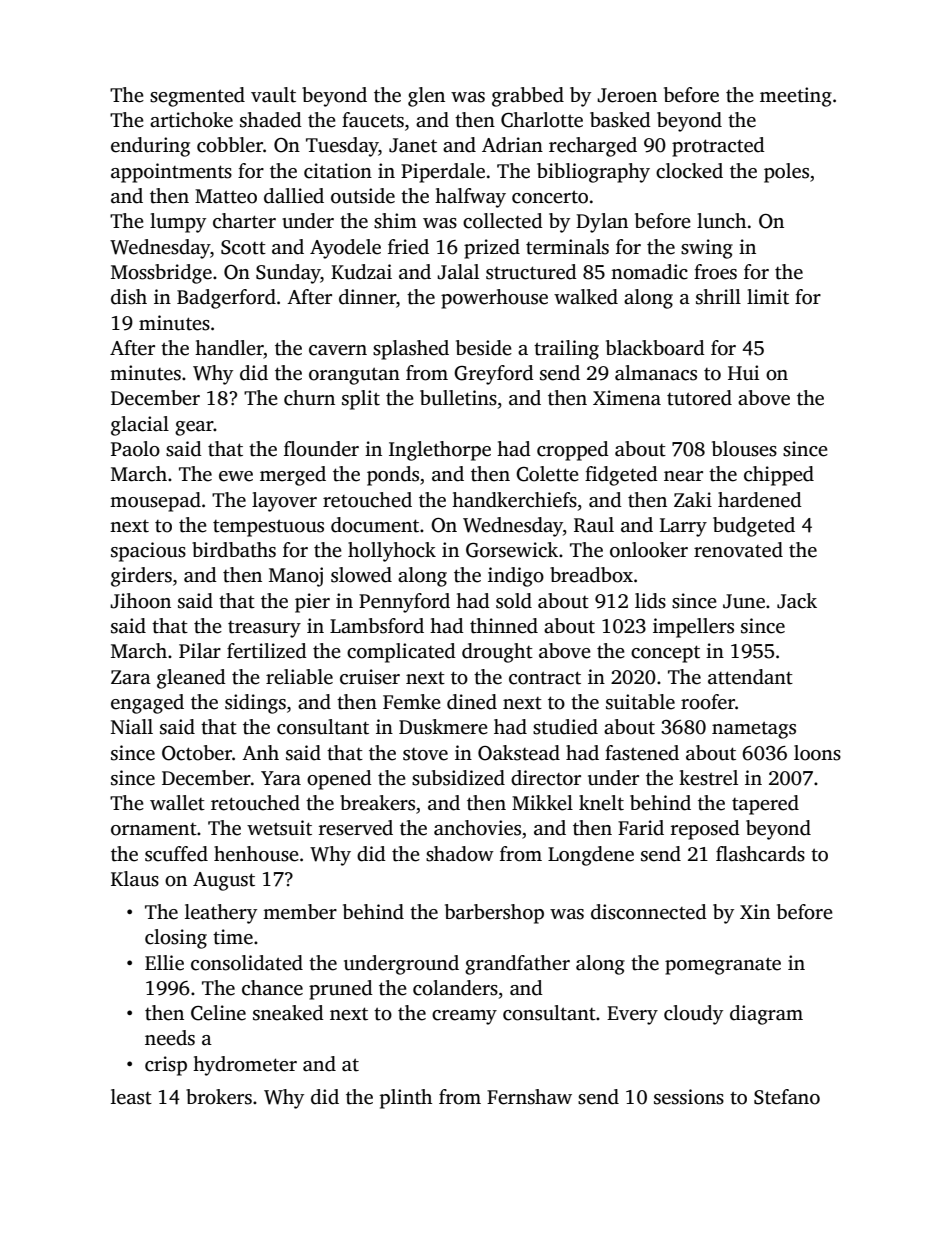 The width and height of the screenshot is (952, 1233). I want to click on segmented, so click(197, 97).
